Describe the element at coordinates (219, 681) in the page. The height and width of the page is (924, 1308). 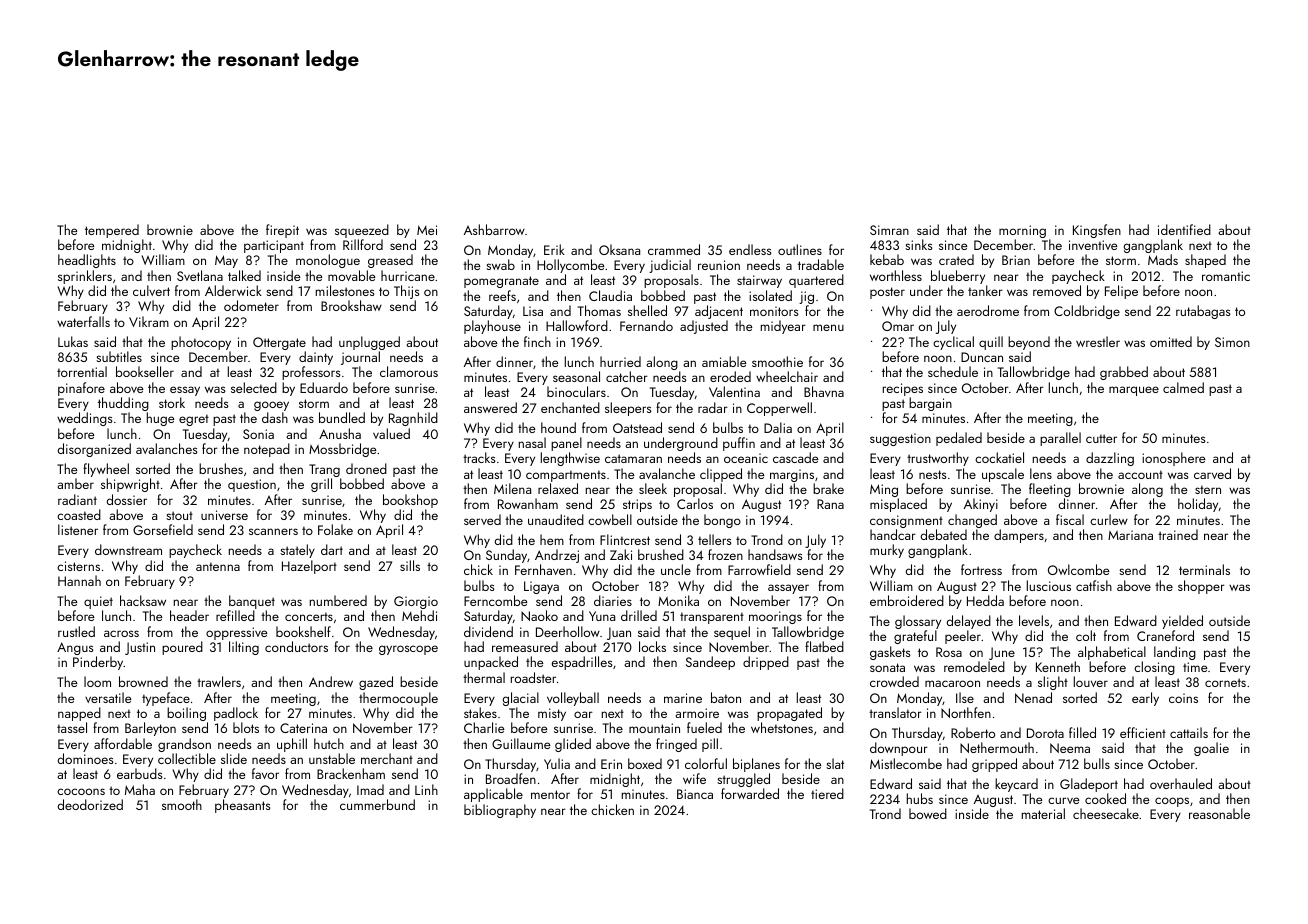
I see `trawlers` at that location.
